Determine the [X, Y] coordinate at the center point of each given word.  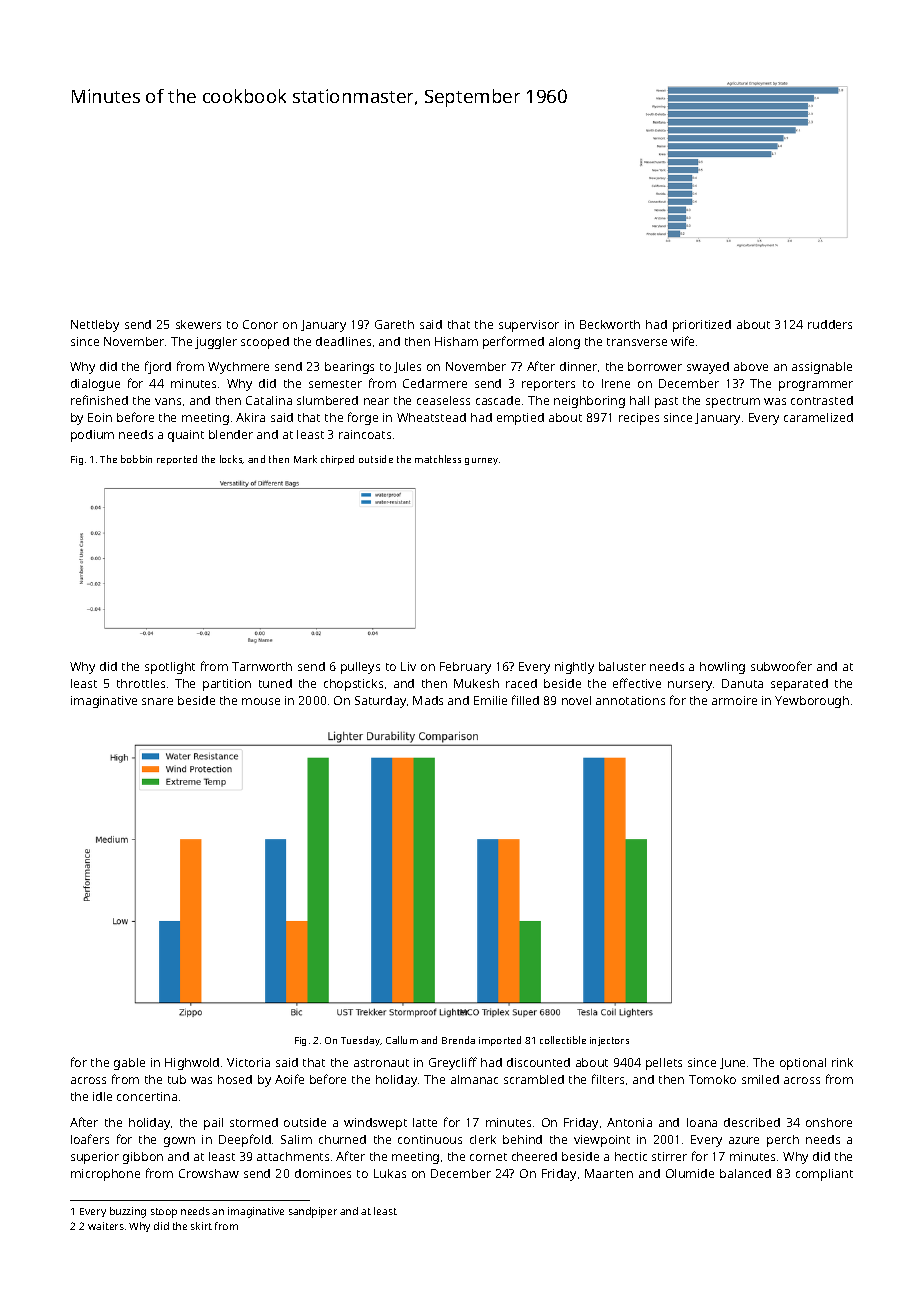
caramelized [818, 417]
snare [157, 701]
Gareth [394, 324]
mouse [261, 701]
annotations [630, 700]
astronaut [381, 1063]
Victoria [248, 1062]
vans [168, 401]
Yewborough [812, 702]
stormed [254, 1122]
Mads [428, 700]
